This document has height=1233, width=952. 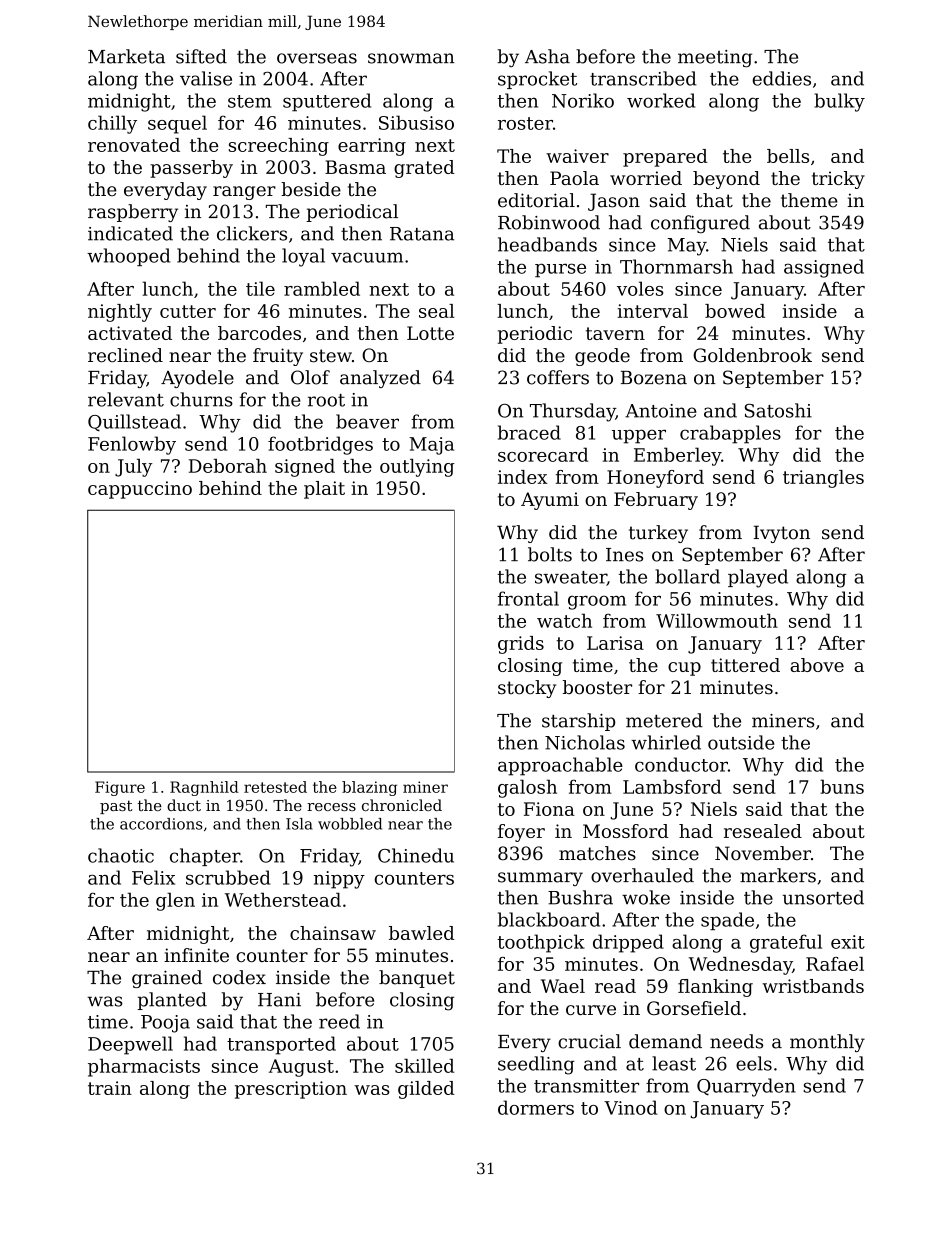 What do you see at coordinates (204, 788) in the document?
I see `Ragnhild` at bounding box center [204, 788].
